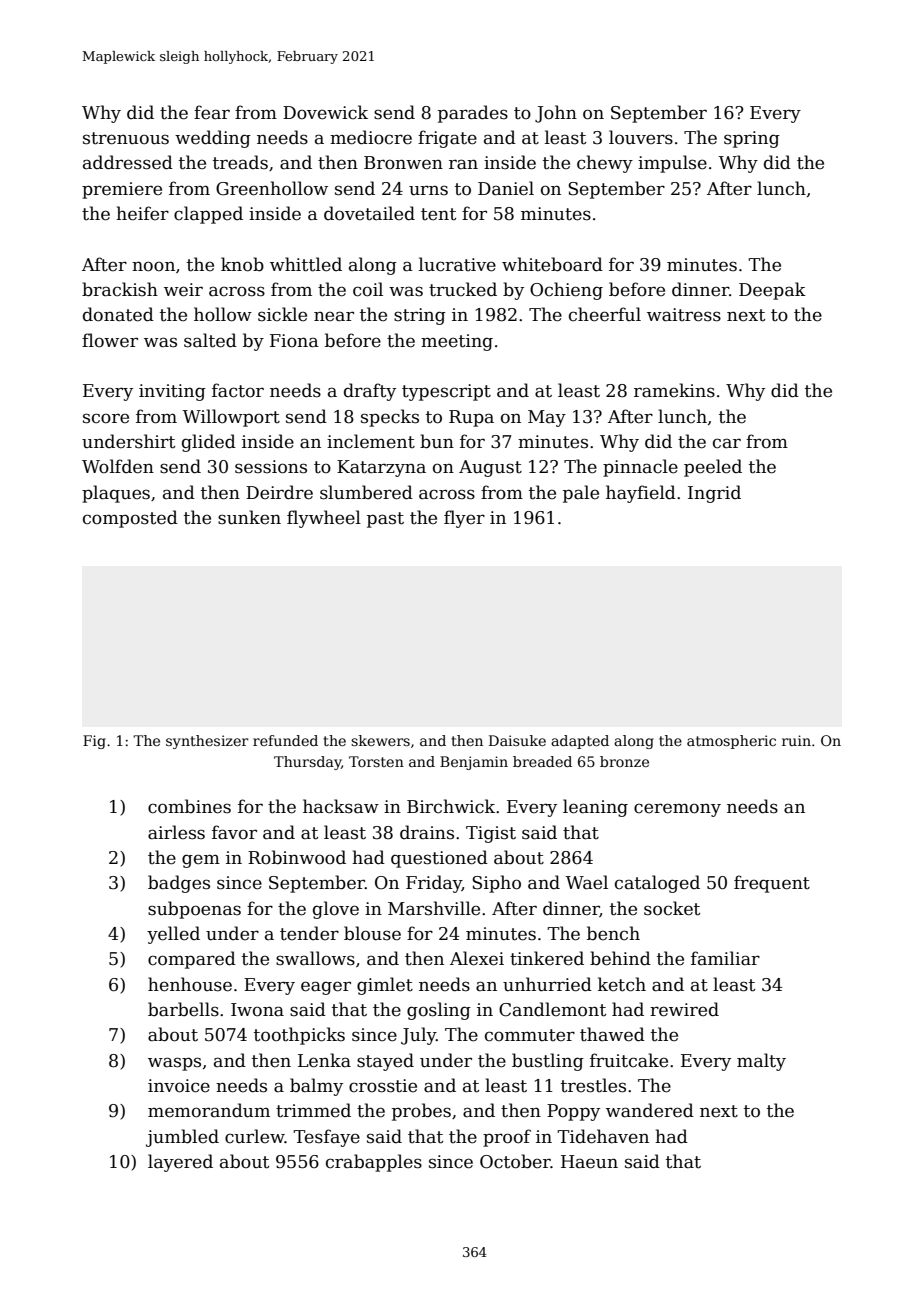 Image resolution: width=924 pixels, height=1308 pixels. Describe the element at coordinates (182, 1138) in the screenshot. I see `jumbled` at that location.
